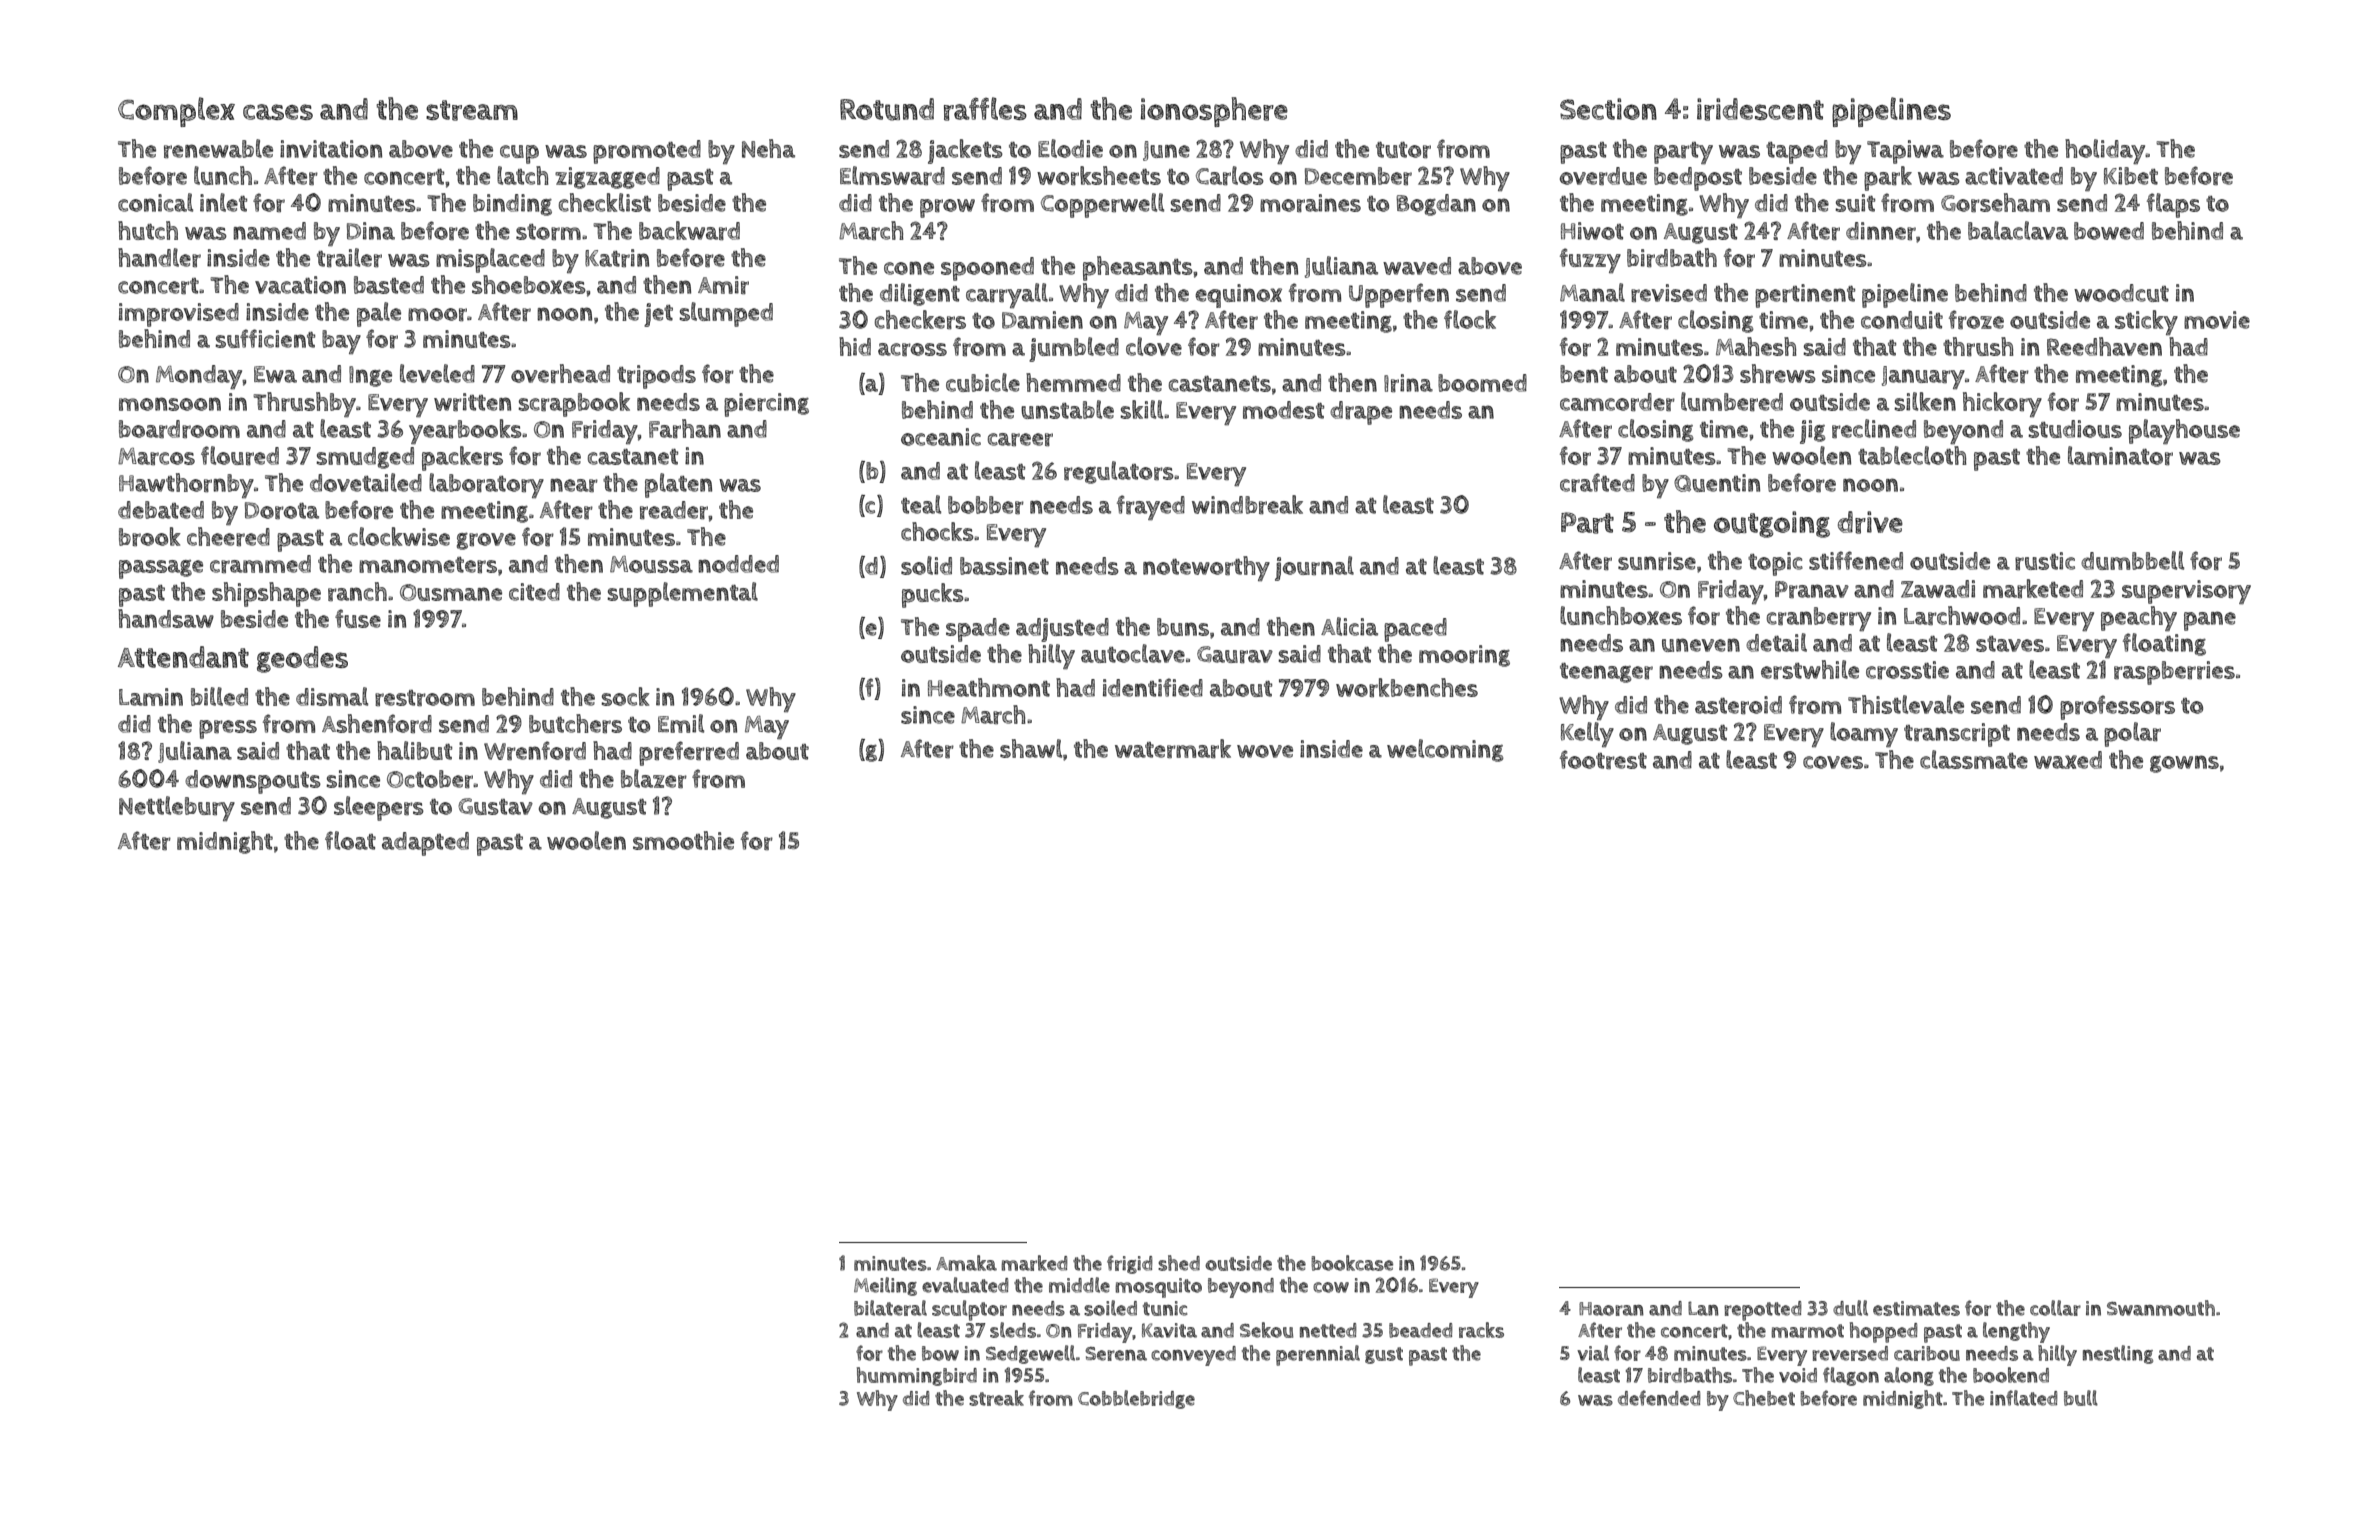 Image resolution: width=2370 pixels, height=1533 pixels. I want to click on Meiling, so click(885, 1286).
